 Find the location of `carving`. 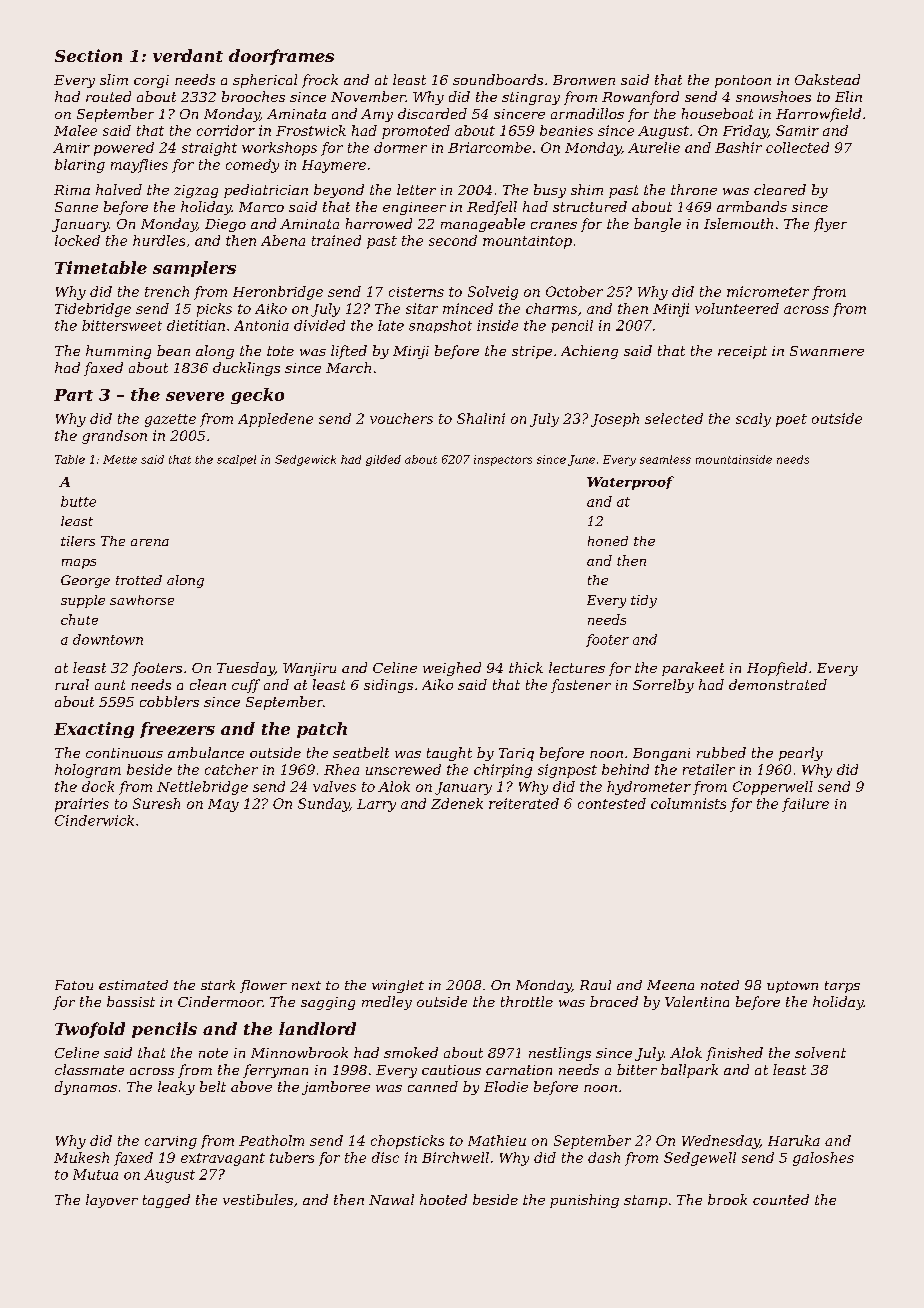

carving is located at coordinates (171, 1142).
